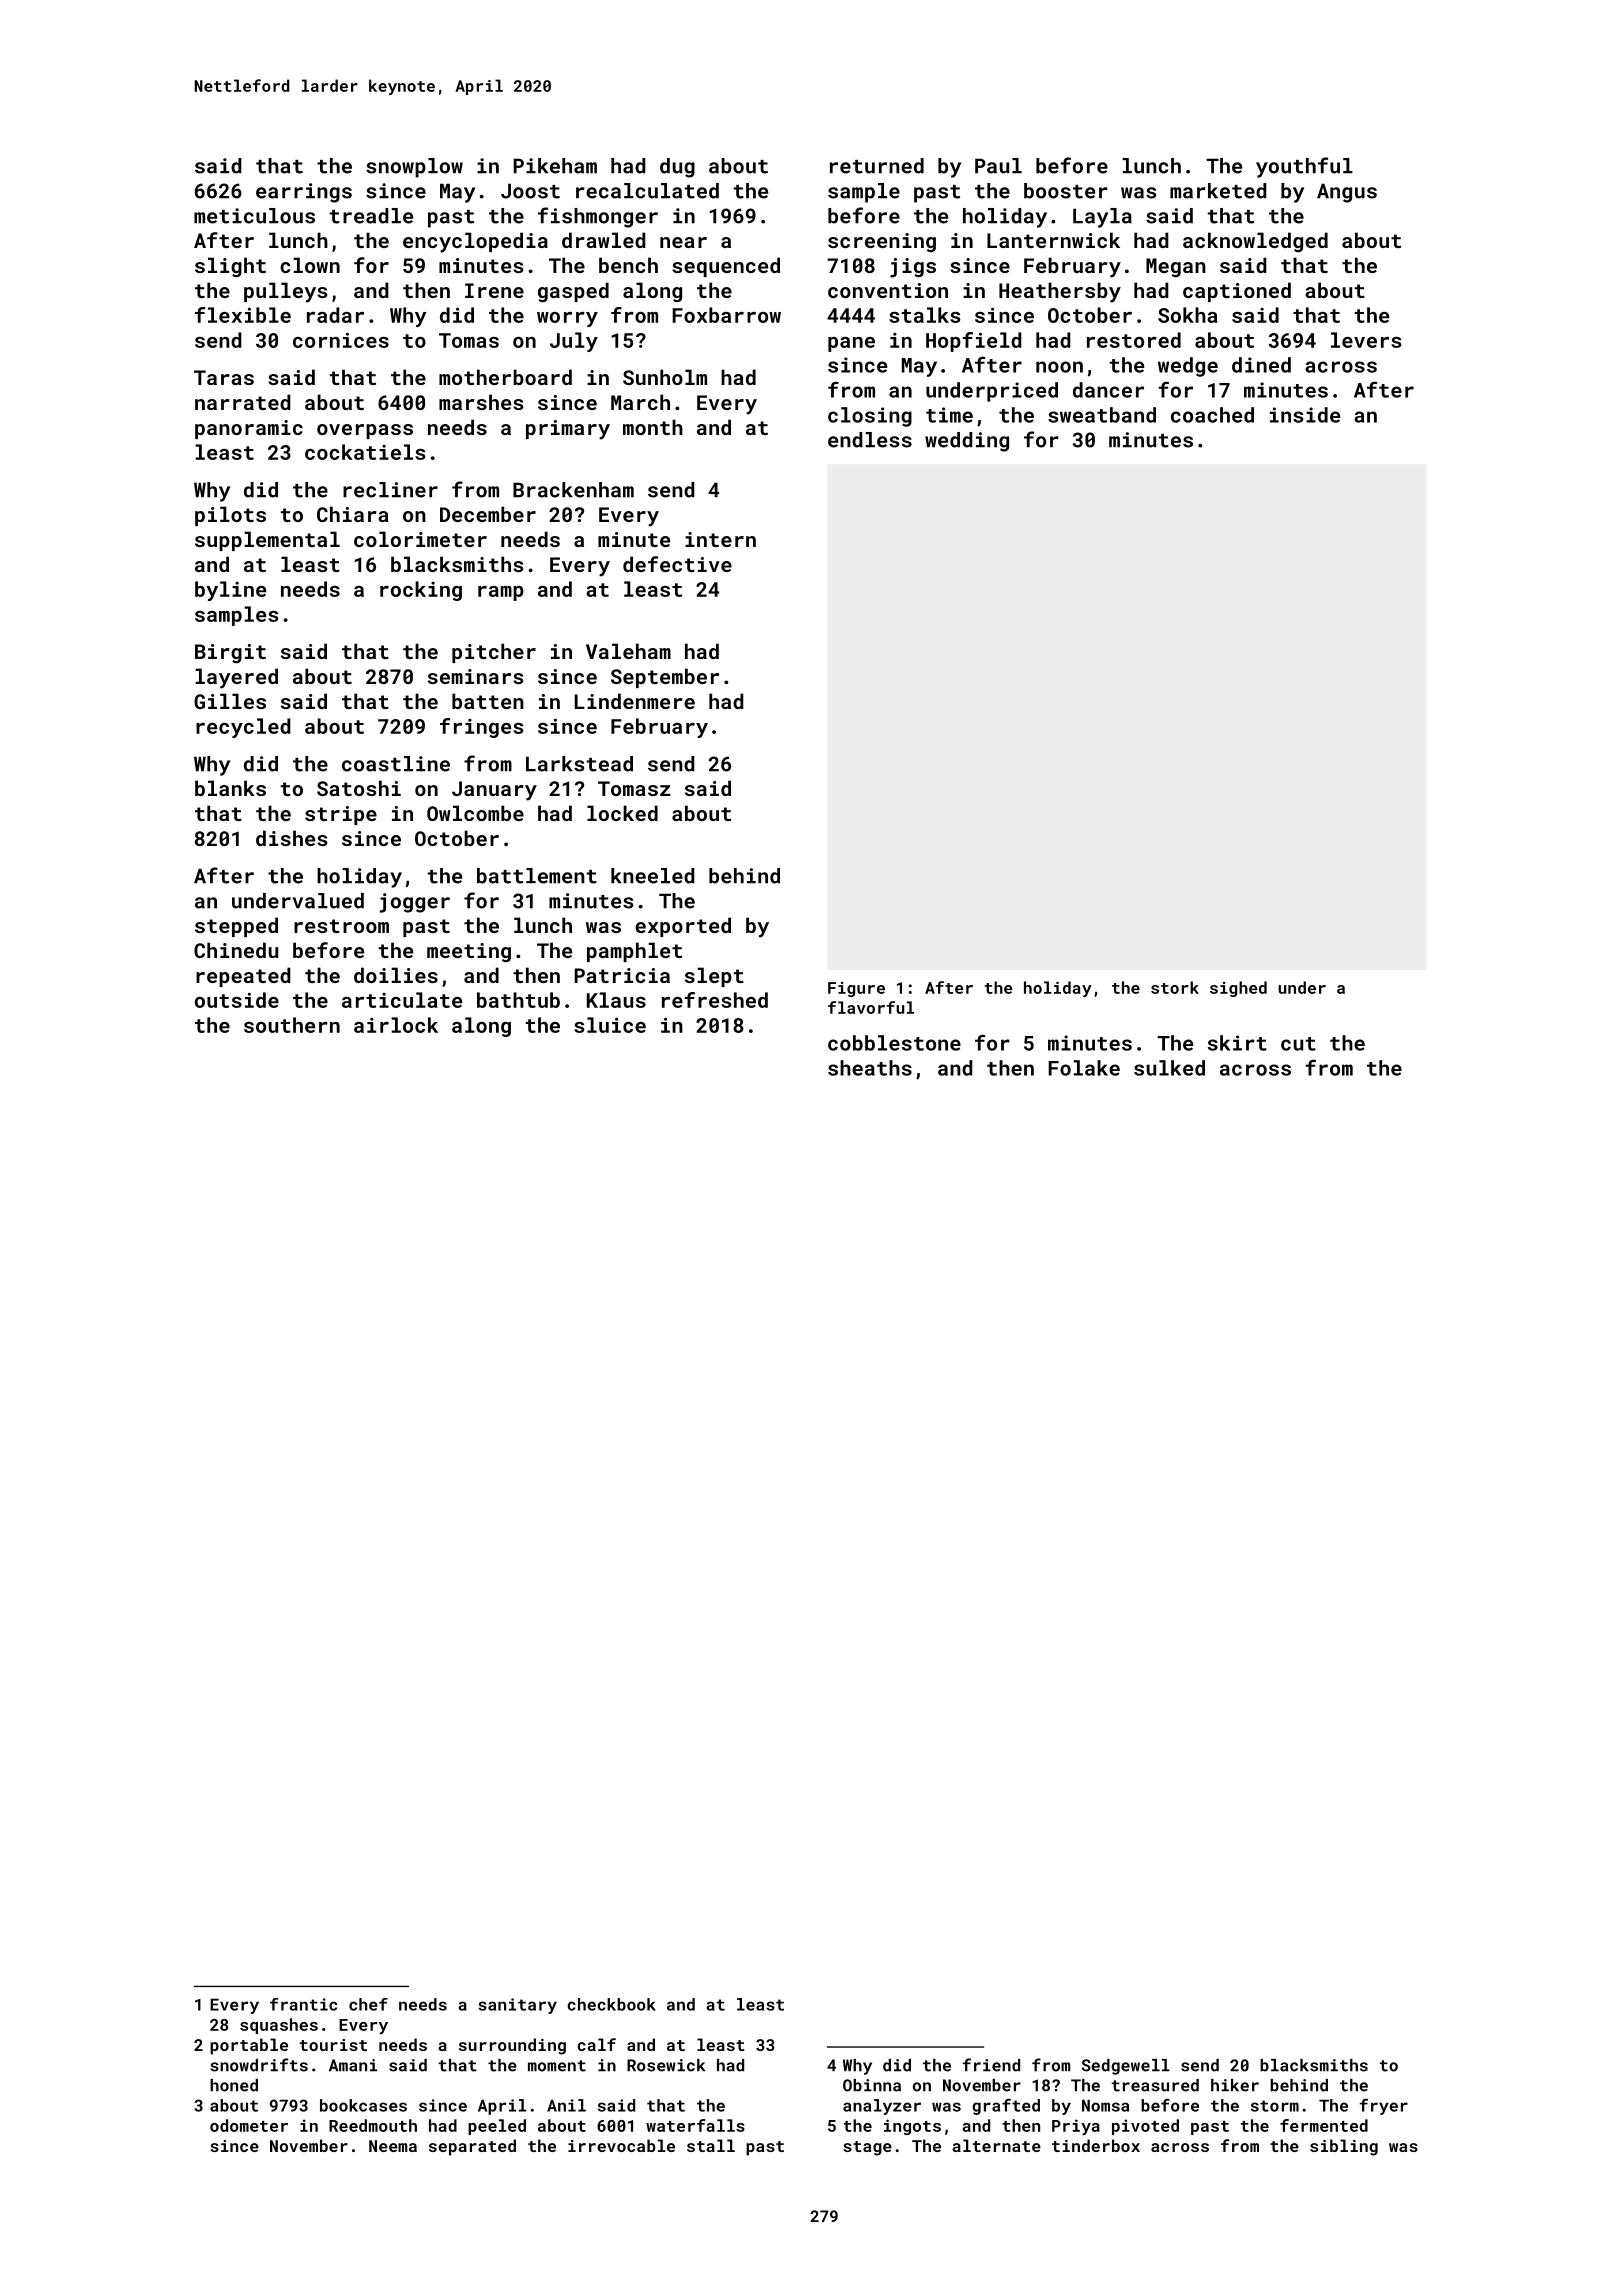 Image resolution: width=1620 pixels, height=2292 pixels. Describe the element at coordinates (695, 2125) in the page. I see `waterfalls` at that location.
